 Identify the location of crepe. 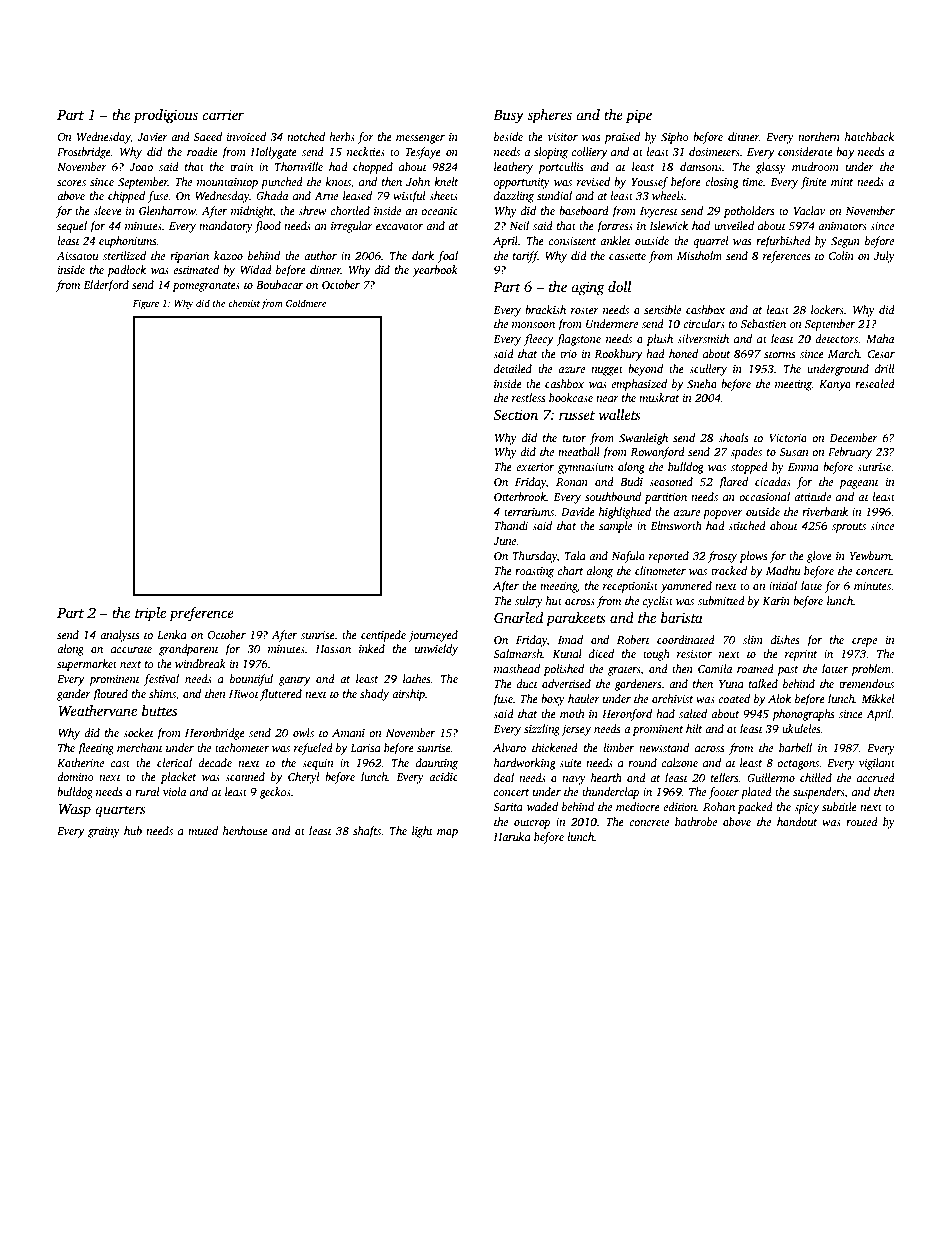
(864, 642).
